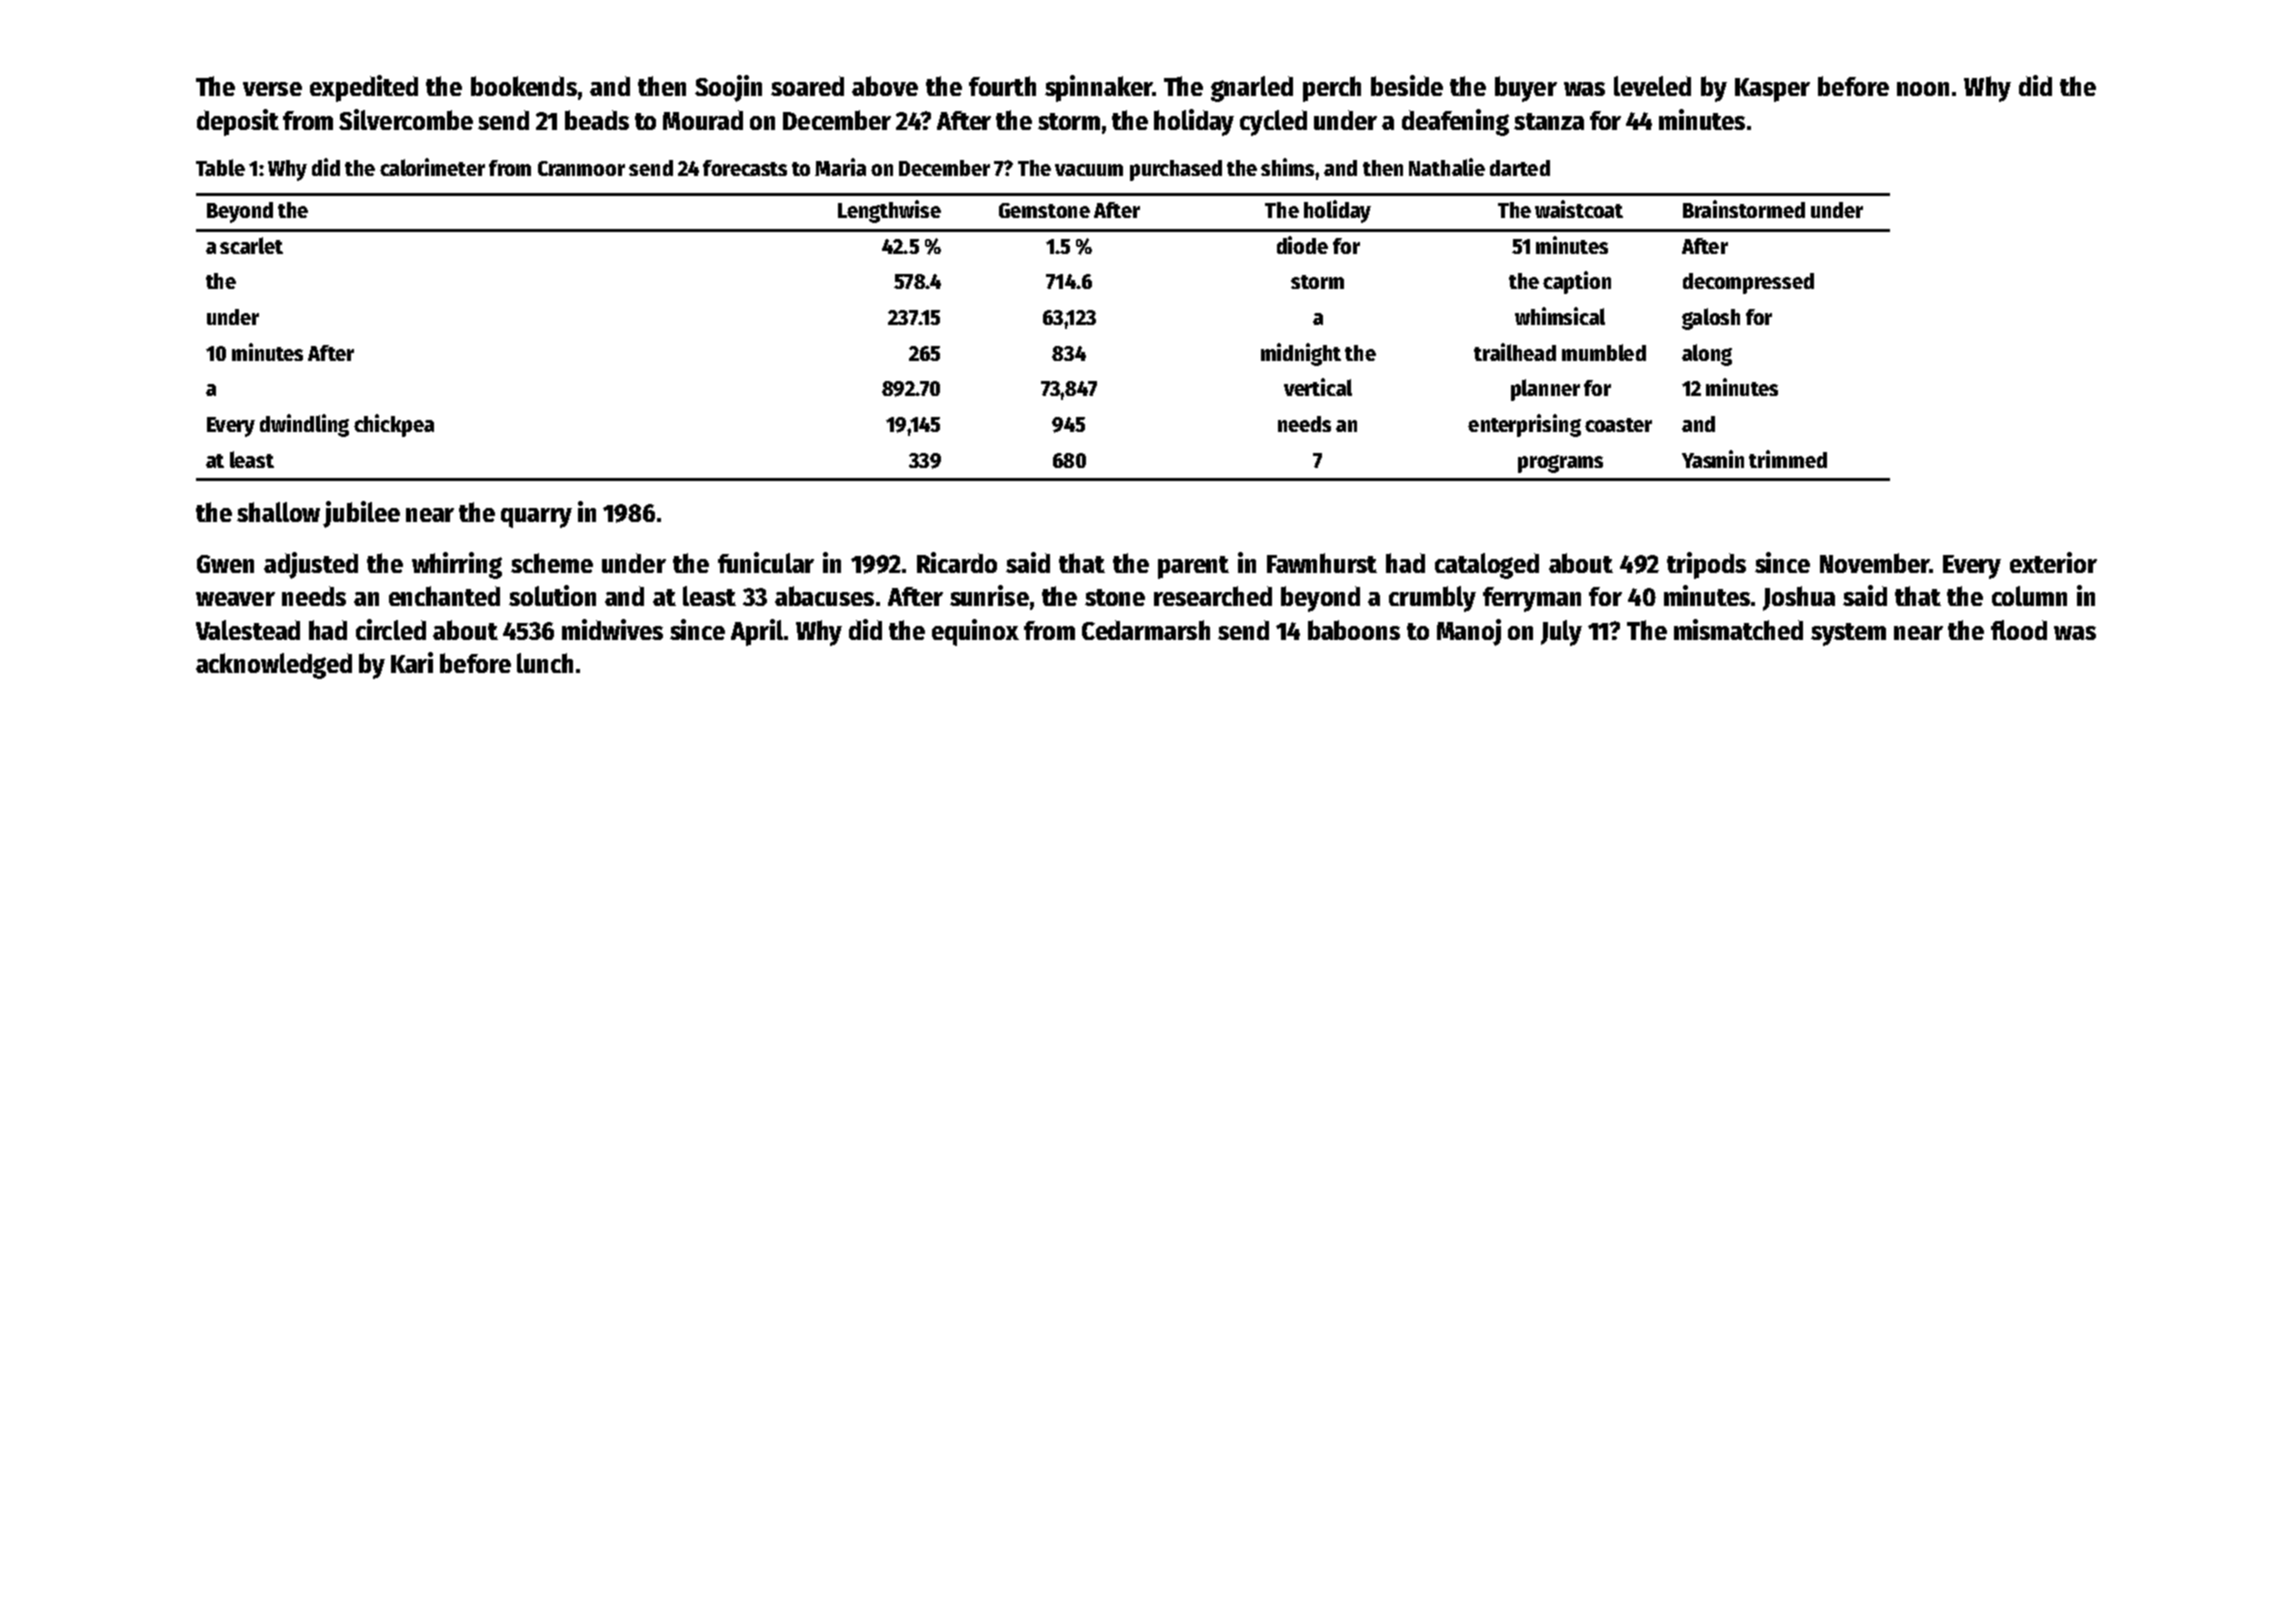 Image resolution: width=2292 pixels, height=1620 pixels. What do you see at coordinates (272, 89) in the screenshot?
I see `verse` at bounding box center [272, 89].
